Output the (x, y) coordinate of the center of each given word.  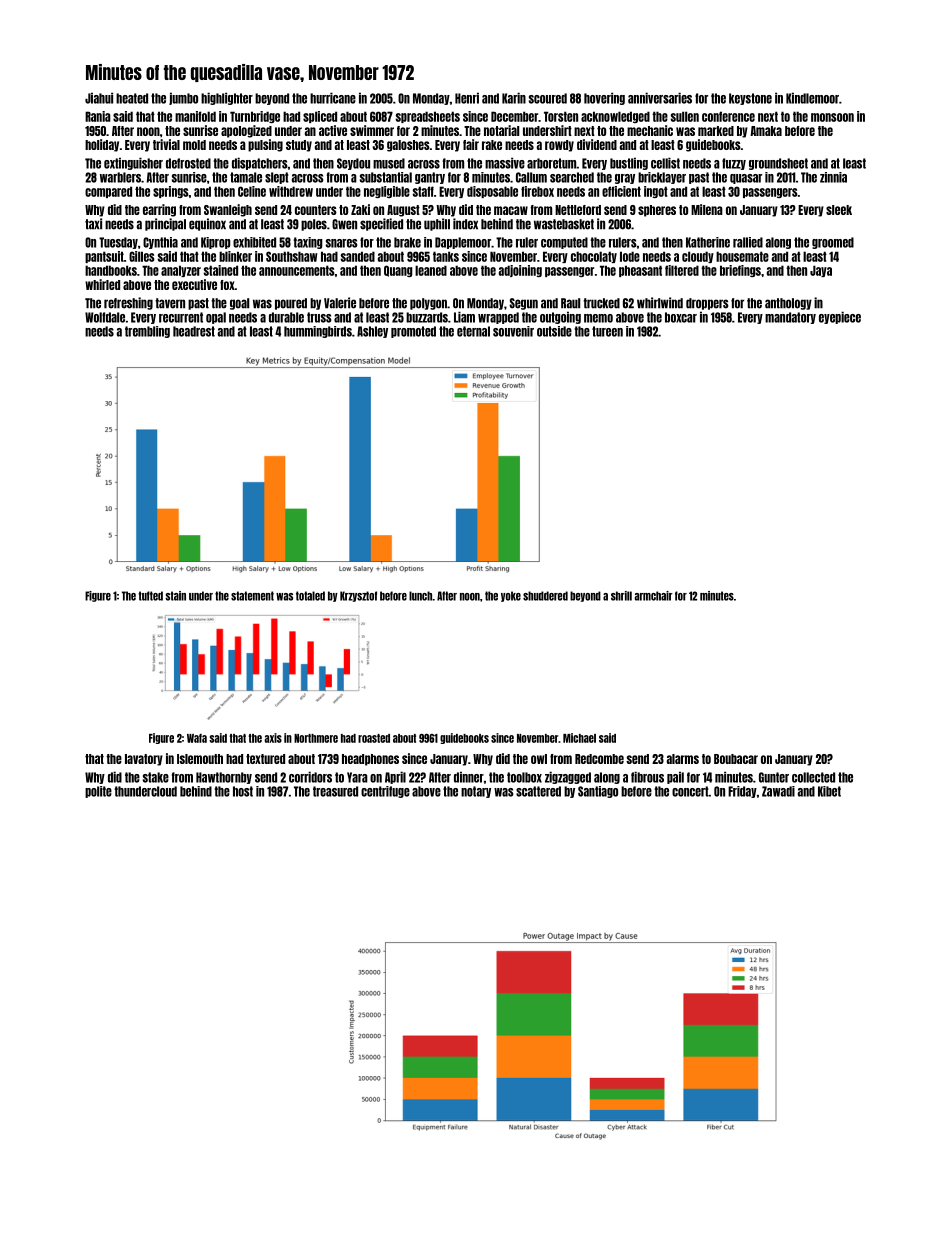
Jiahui (99, 98)
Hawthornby (224, 778)
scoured (548, 98)
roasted (374, 738)
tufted (150, 596)
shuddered (545, 596)
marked (716, 131)
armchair (653, 596)
